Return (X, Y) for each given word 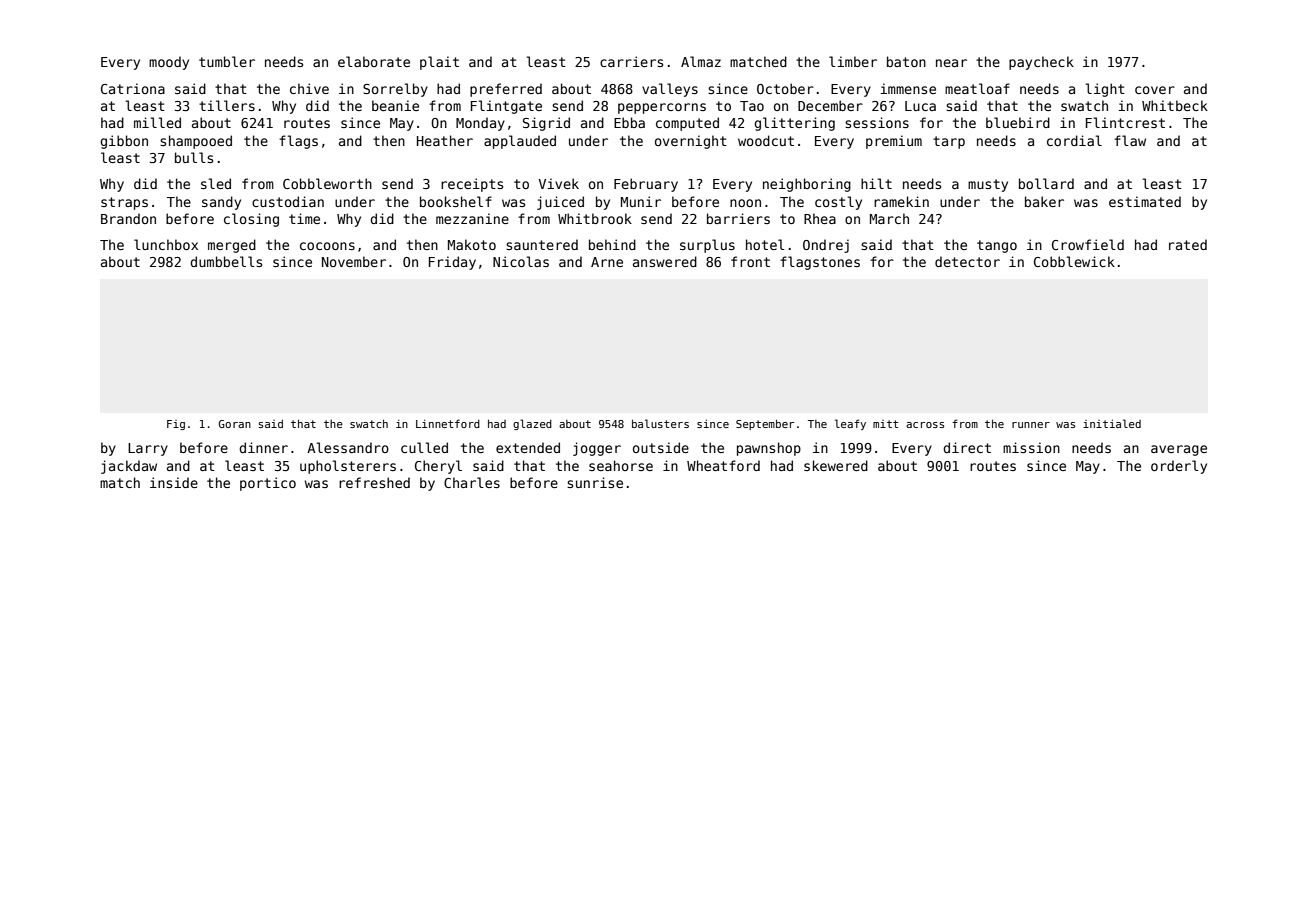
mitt (885, 424)
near (951, 63)
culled (424, 447)
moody (169, 63)
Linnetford (448, 423)
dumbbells (226, 261)
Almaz (701, 61)
